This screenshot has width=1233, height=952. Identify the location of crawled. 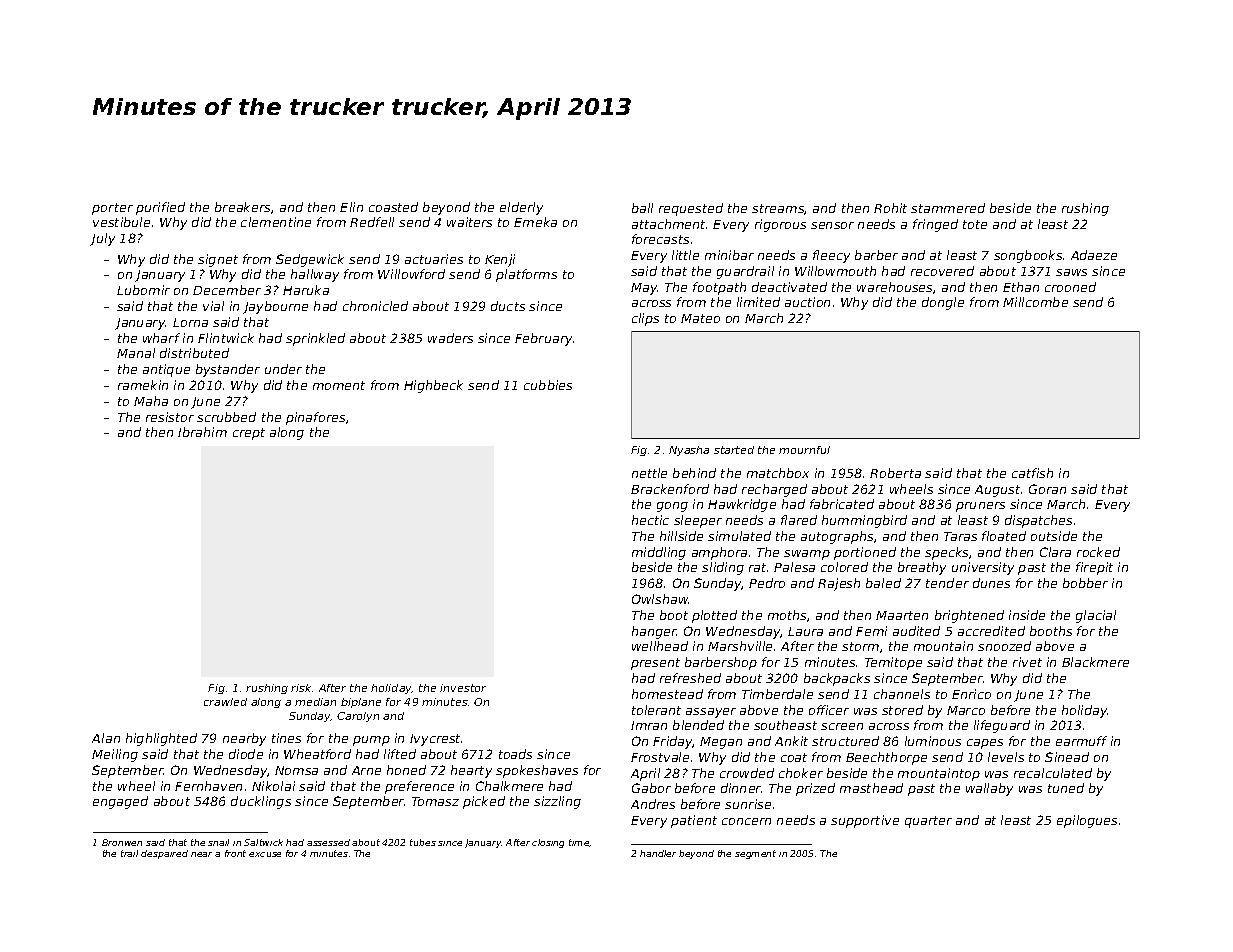
(225, 702).
